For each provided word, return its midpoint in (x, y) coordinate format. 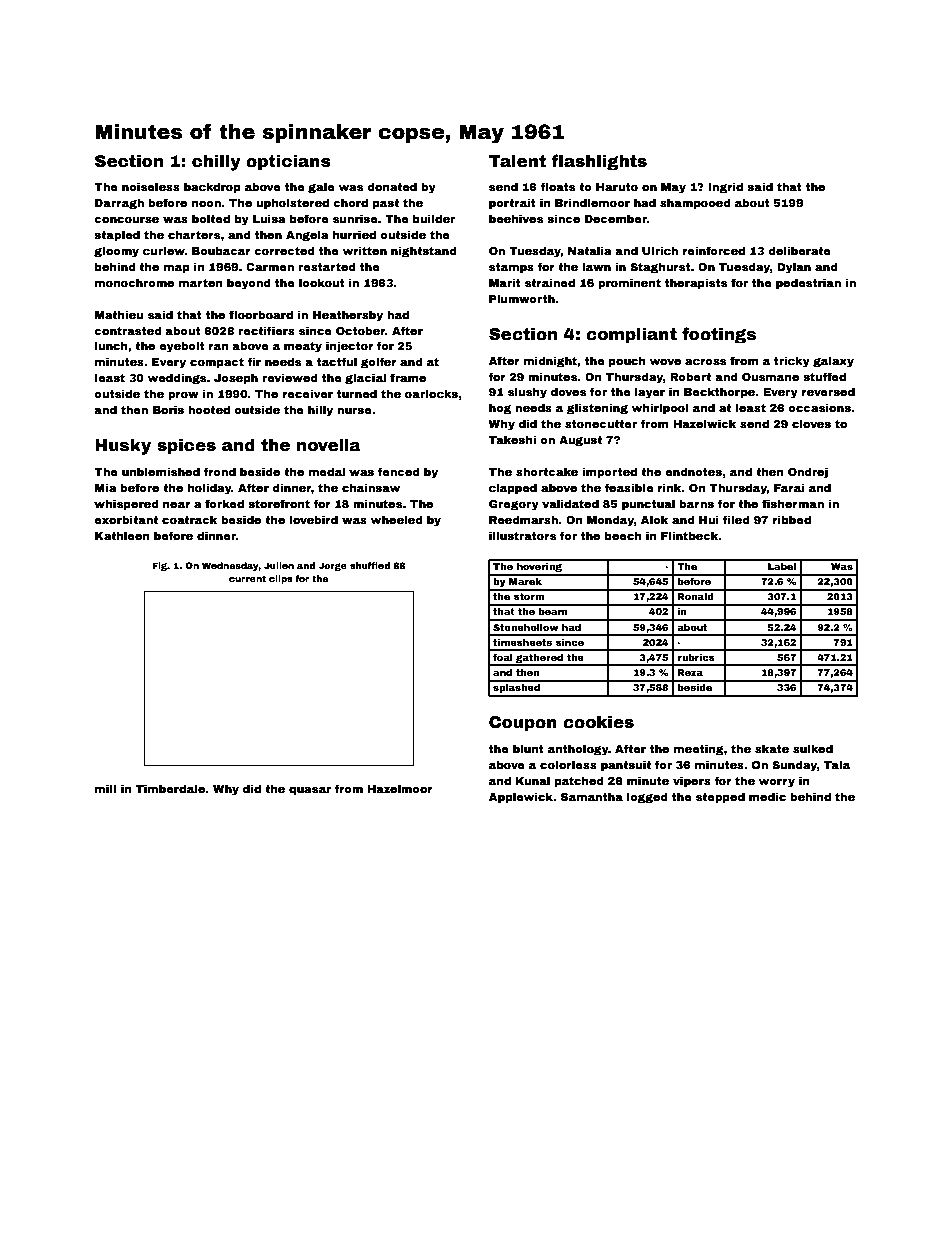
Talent (517, 161)
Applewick (521, 798)
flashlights (599, 162)
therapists (696, 284)
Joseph (236, 379)
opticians (288, 162)
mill (105, 788)
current (247, 578)
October (360, 330)
